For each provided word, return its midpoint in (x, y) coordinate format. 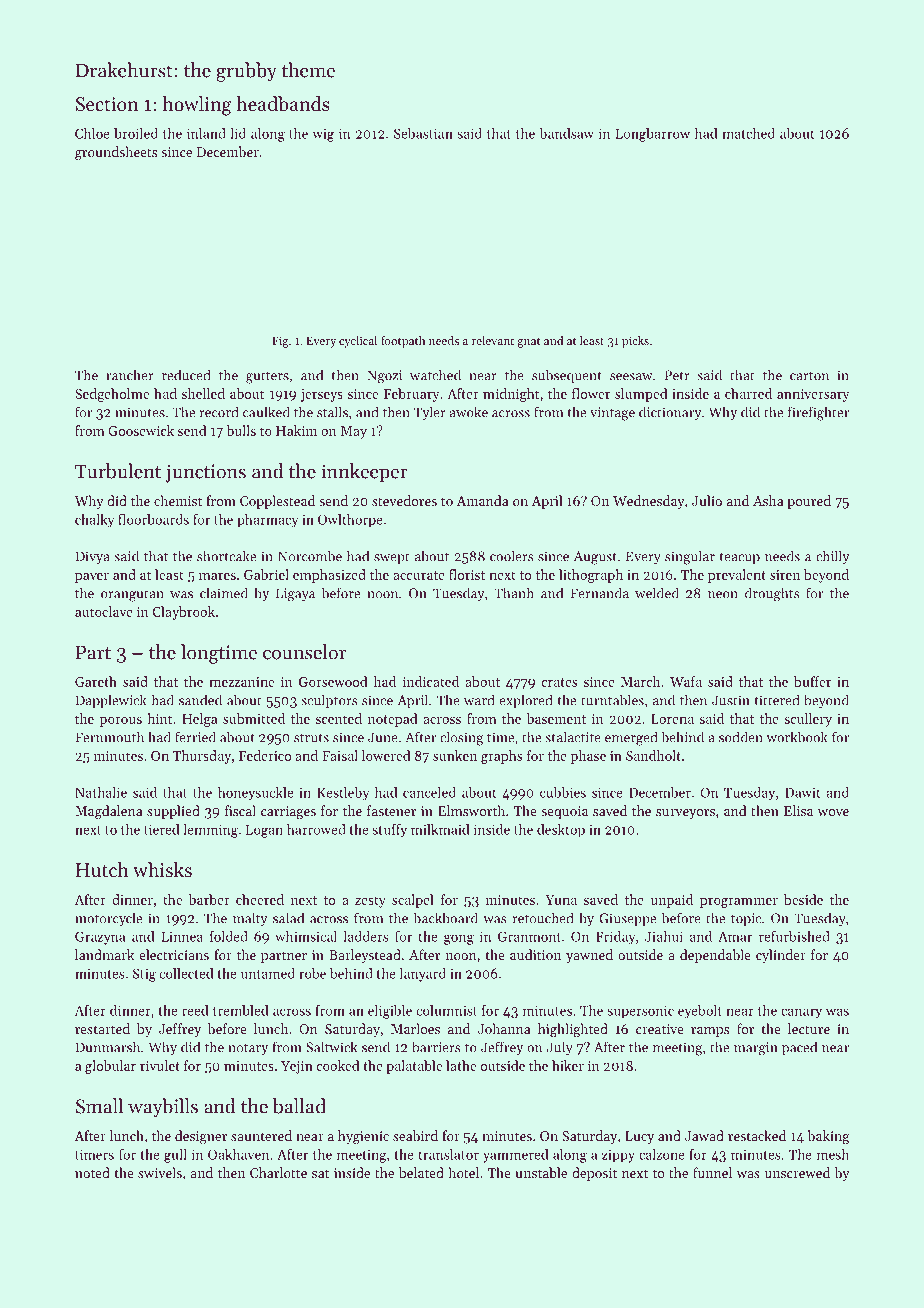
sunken (455, 755)
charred (748, 393)
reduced (186, 375)
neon (723, 595)
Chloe (92, 133)
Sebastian (423, 133)
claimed (224, 593)
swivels (160, 1172)
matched (749, 133)
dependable (715, 956)
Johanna (504, 1028)
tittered (776, 700)
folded (229, 936)
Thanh (514, 593)
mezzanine (241, 682)
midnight (511, 395)
